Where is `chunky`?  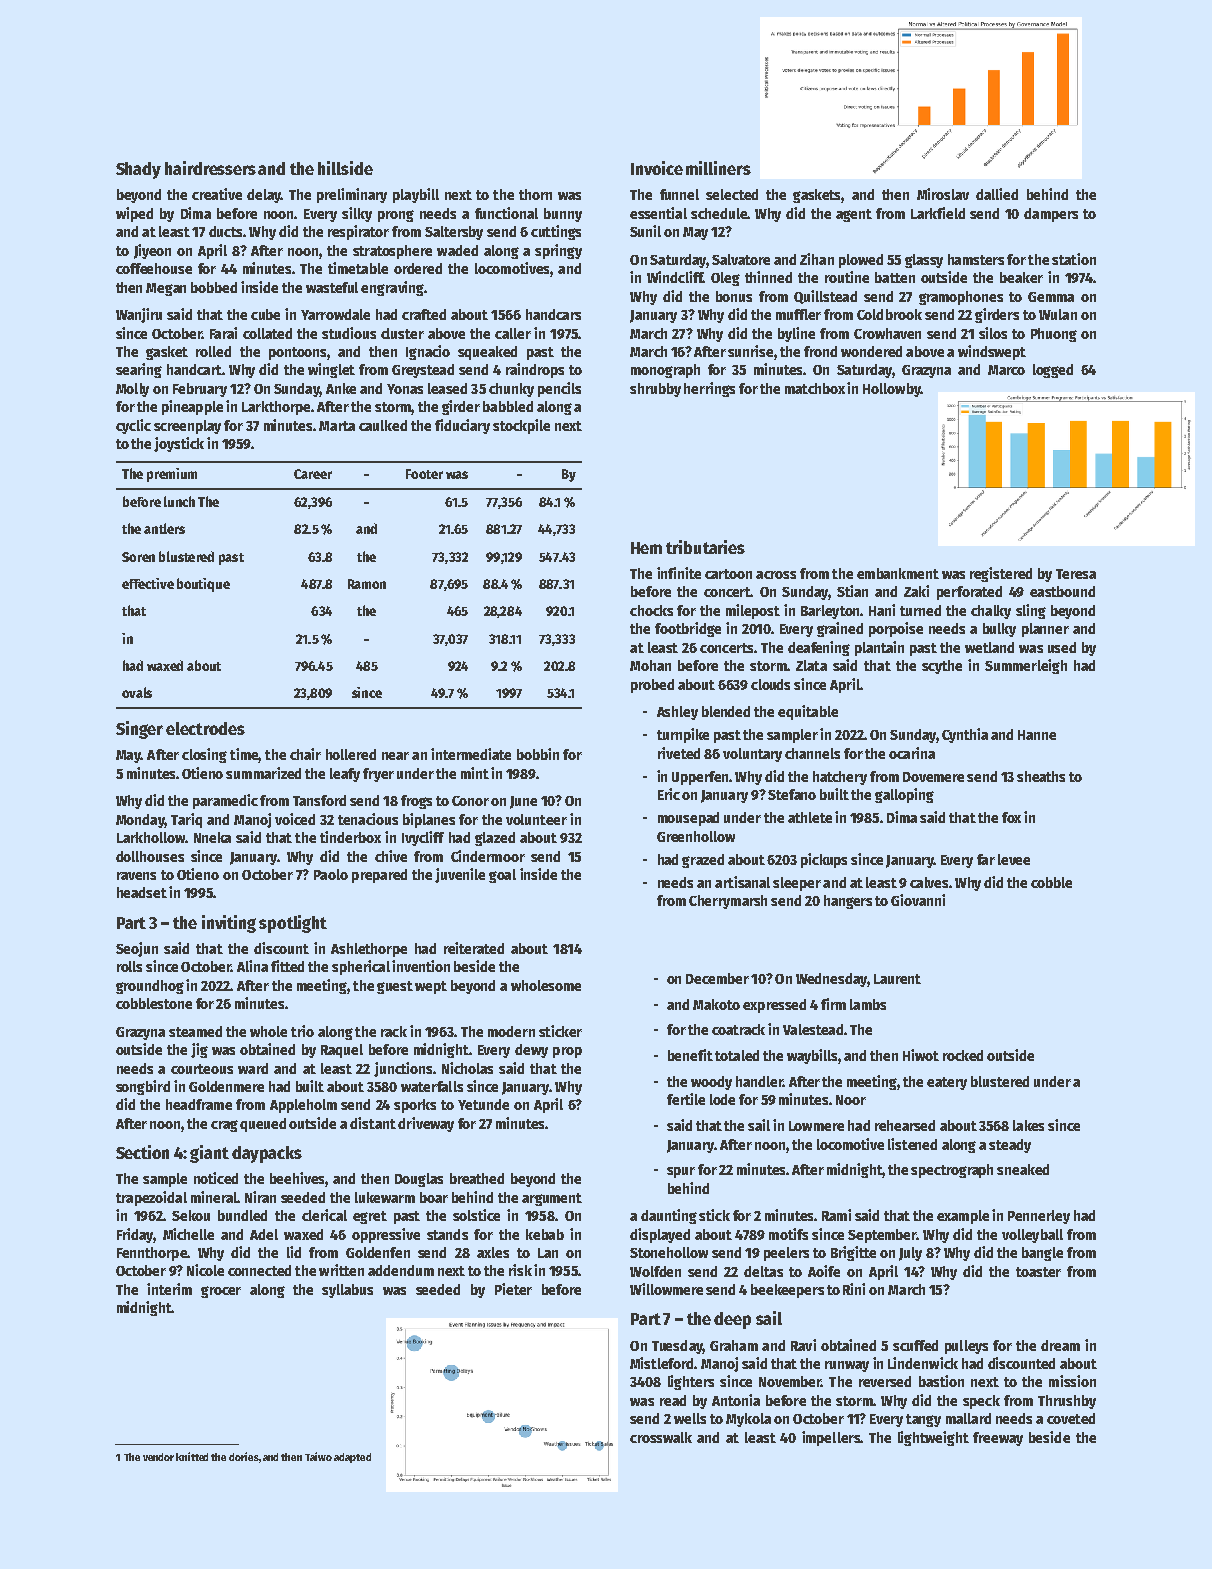
chunky is located at coordinates (511, 390).
